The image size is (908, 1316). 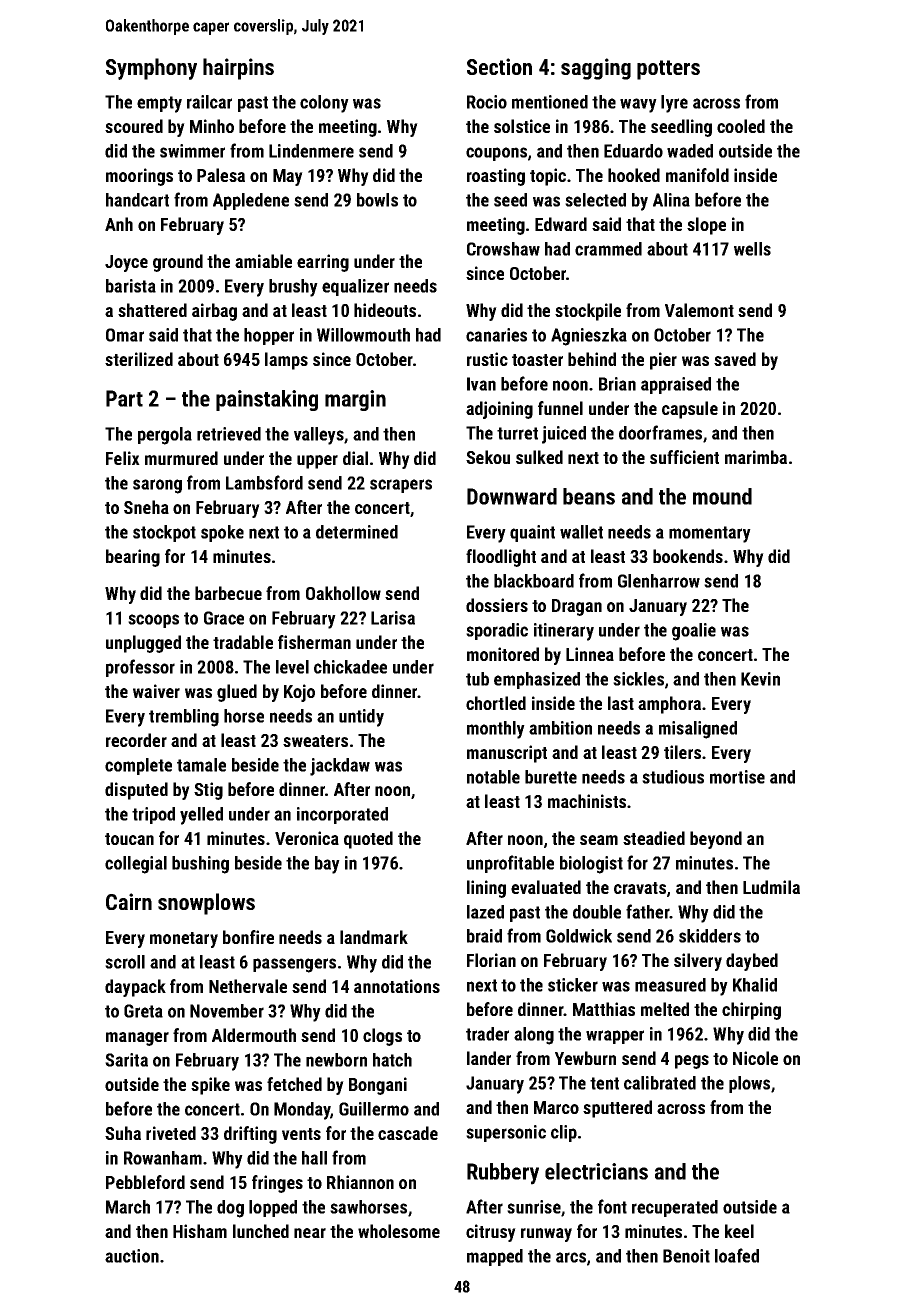 I want to click on cascade, so click(x=408, y=1133).
